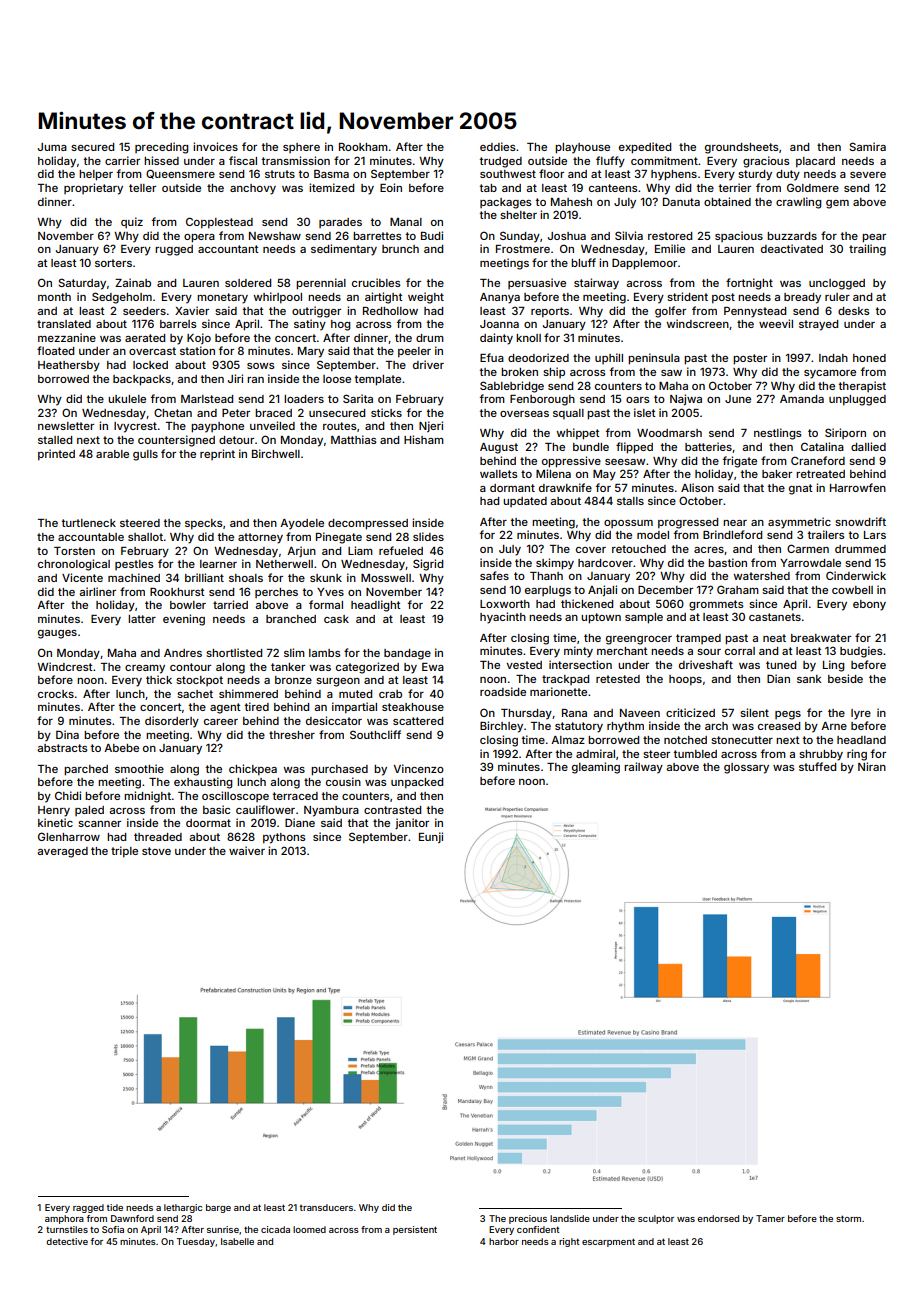  I want to click on harbor, so click(504, 1241).
